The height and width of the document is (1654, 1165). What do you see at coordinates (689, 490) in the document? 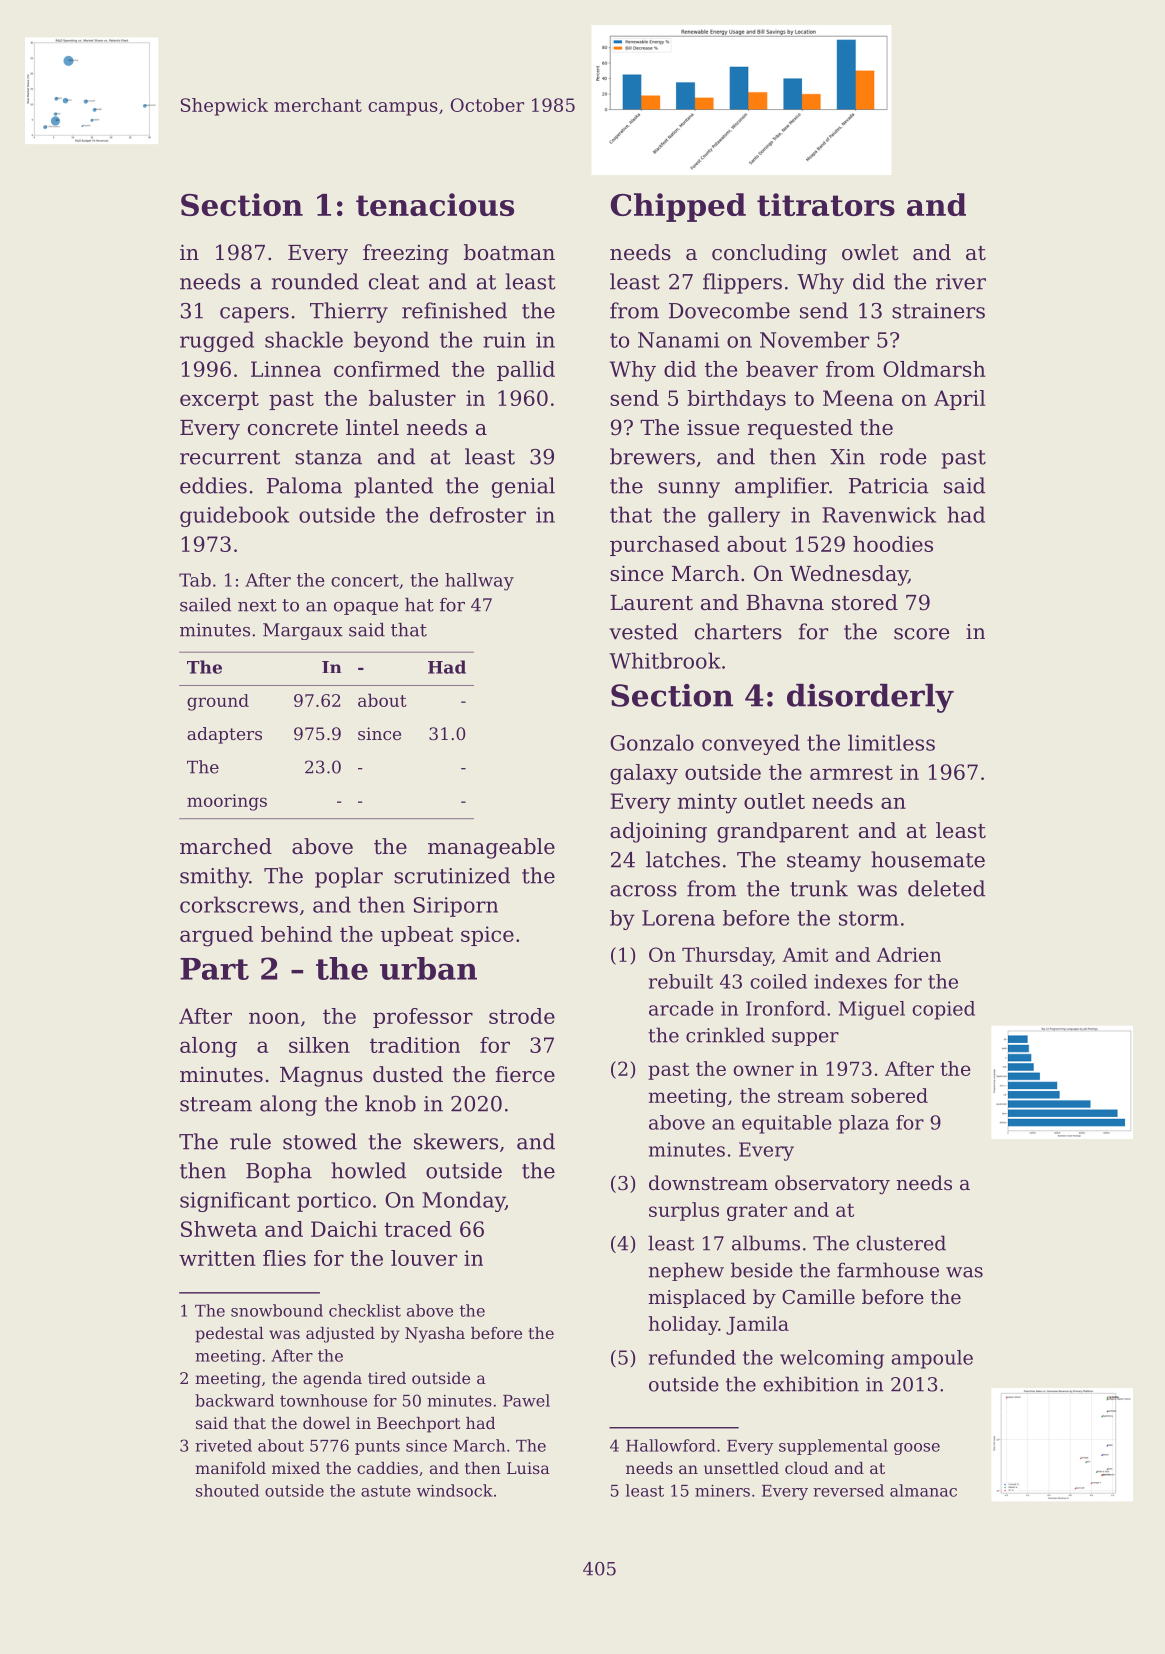
I see `sunny` at bounding box center [689, 490].
